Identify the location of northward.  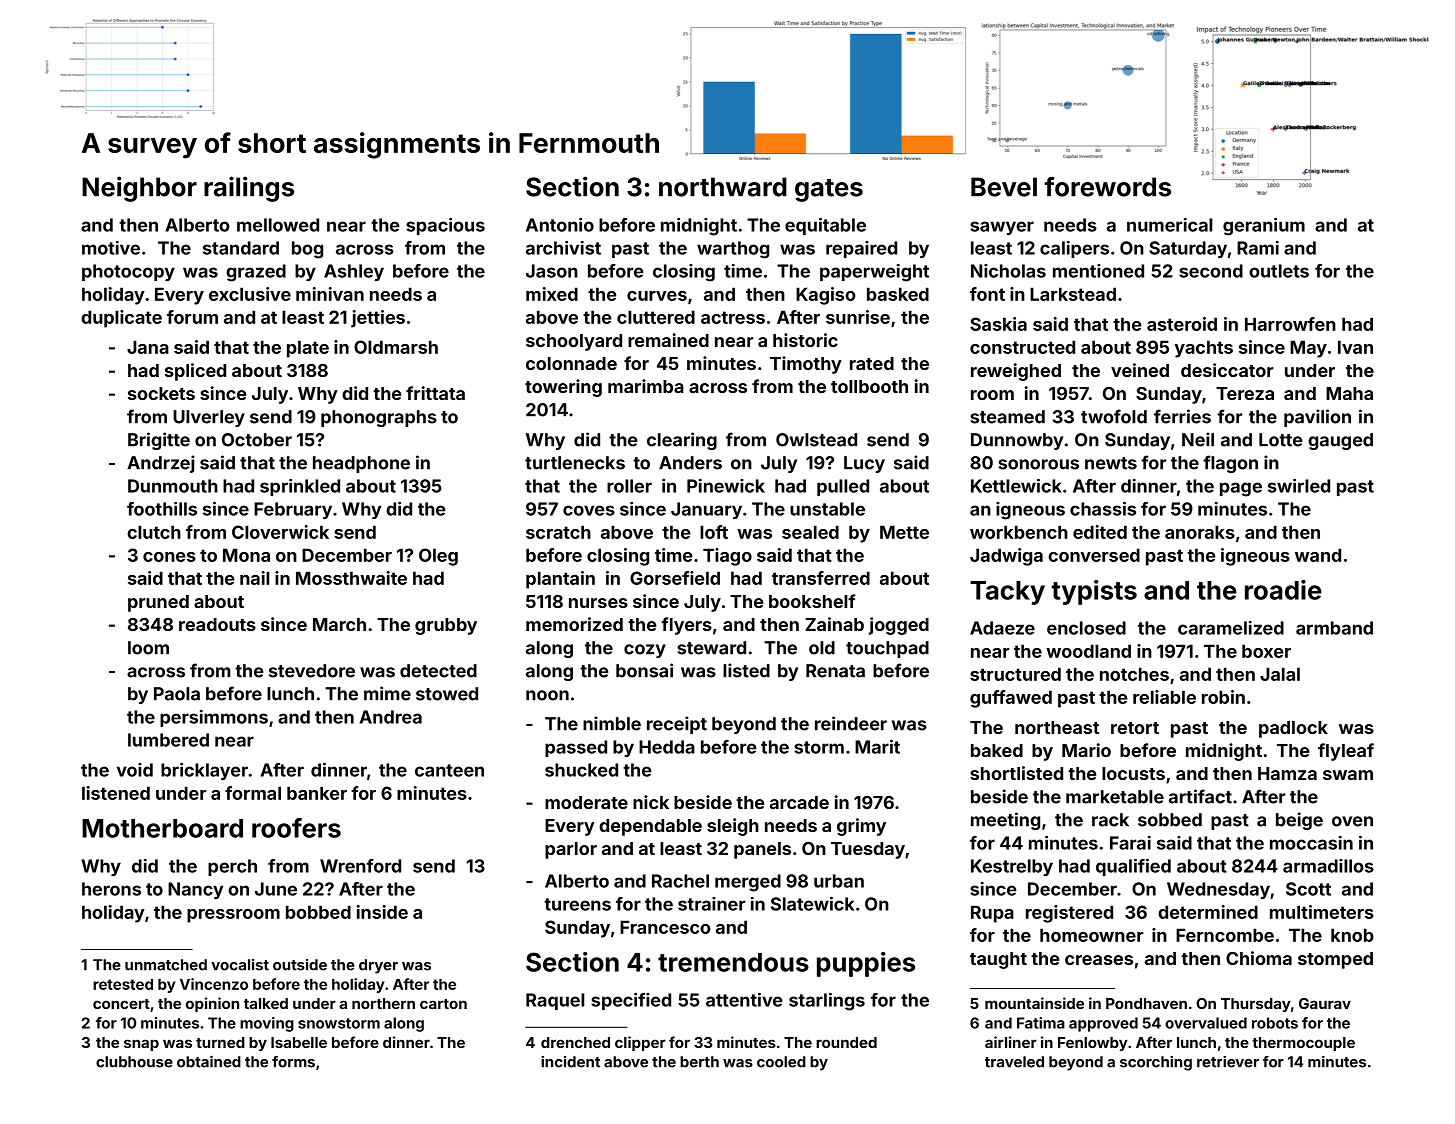
(723, 187).
